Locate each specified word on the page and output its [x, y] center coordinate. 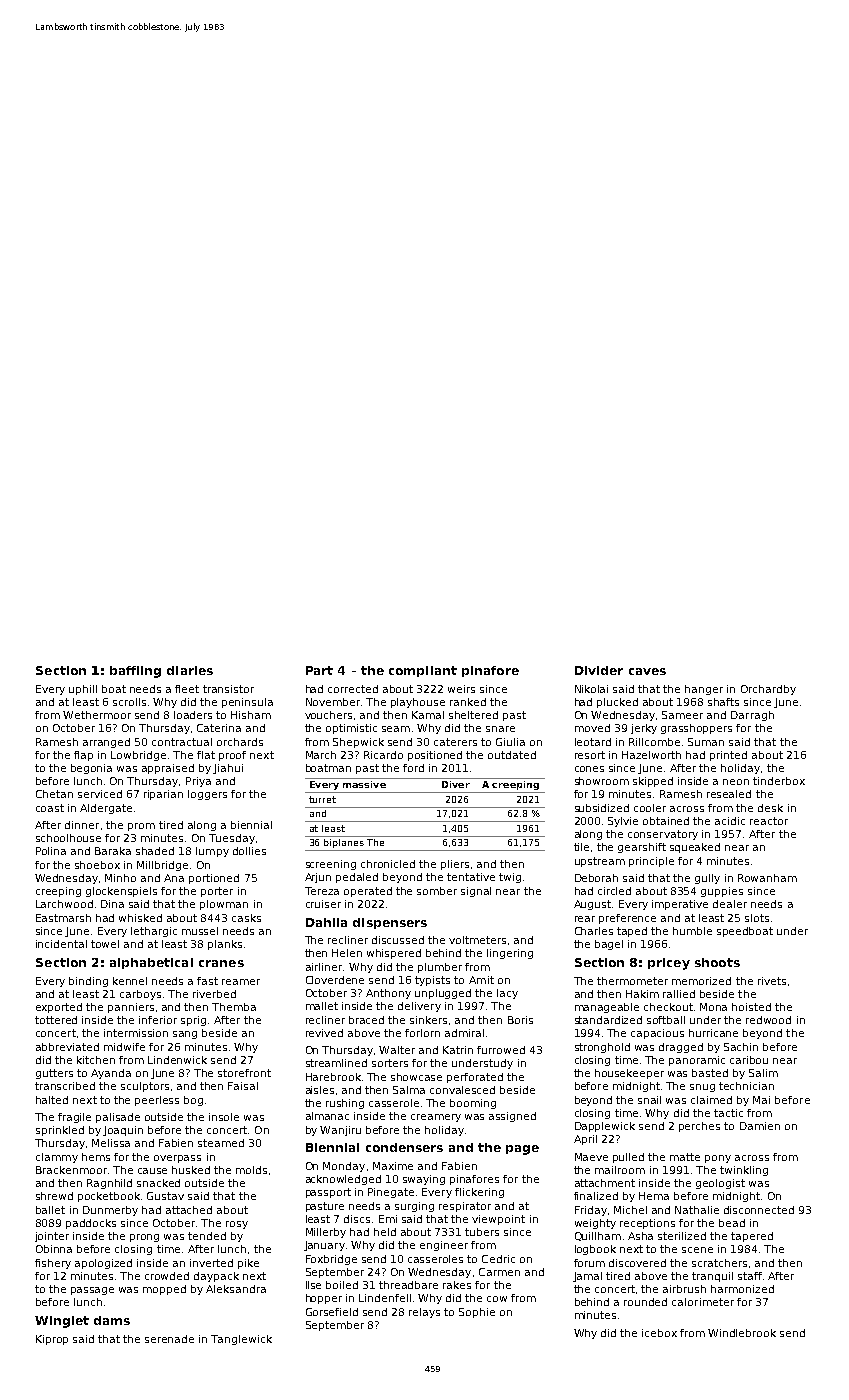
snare [500, 729]
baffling [135, 672]
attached [189, 1210]
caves [647, 671]
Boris [520, 1020]
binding [88, 982]
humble [692, 931]
